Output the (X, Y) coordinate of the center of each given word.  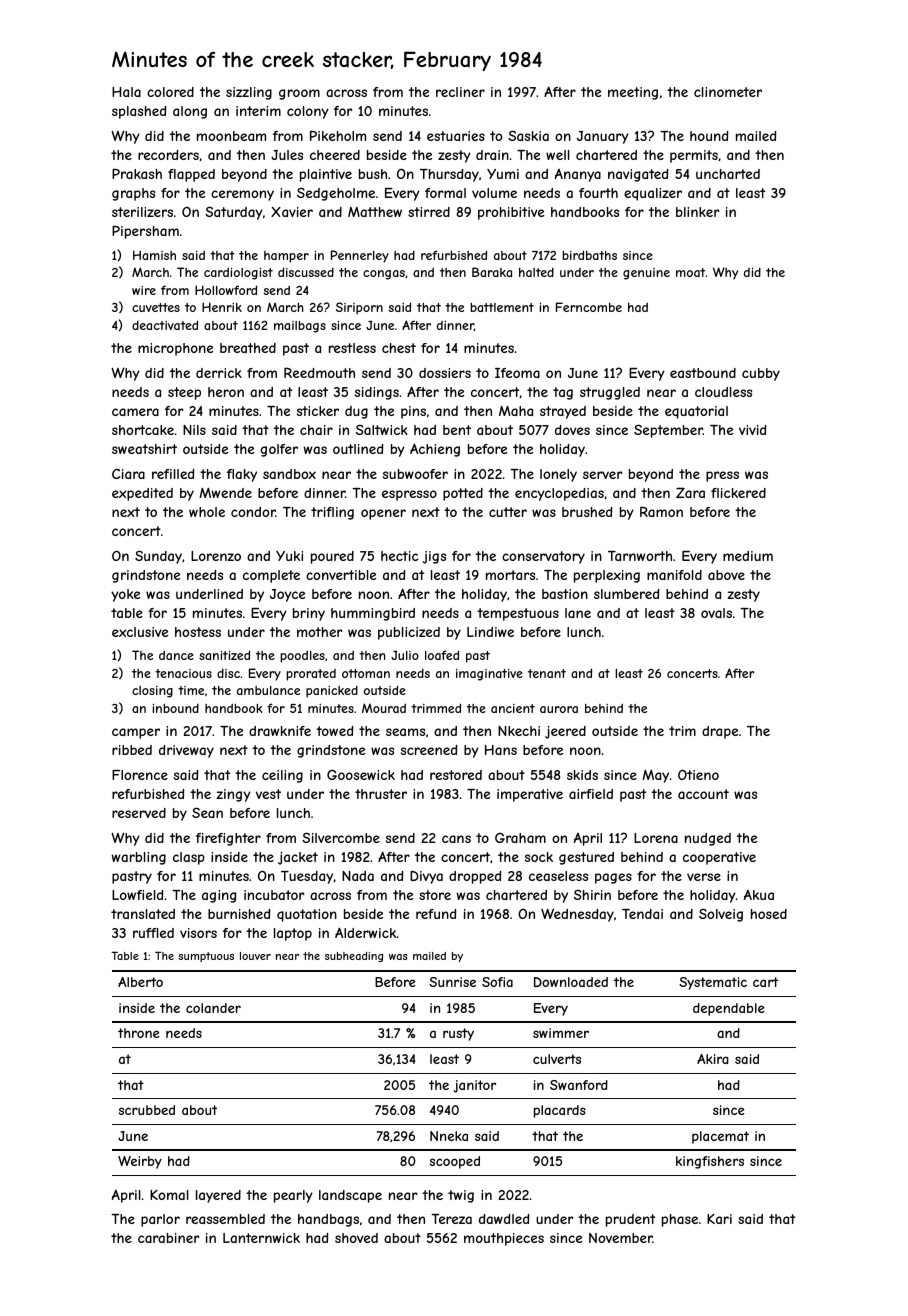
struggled (610, 393)
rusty (458, 1034)
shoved (356, 1238)
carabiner (168, 1238)
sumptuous (206, 957)
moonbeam (231, 136)
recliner (460, 92)
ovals (716, 613)
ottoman (366, 673)
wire (144, 290)
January (603, 137)
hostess (198, 632)
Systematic (713, 983)
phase (680, 1220)
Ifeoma (517, 373)
